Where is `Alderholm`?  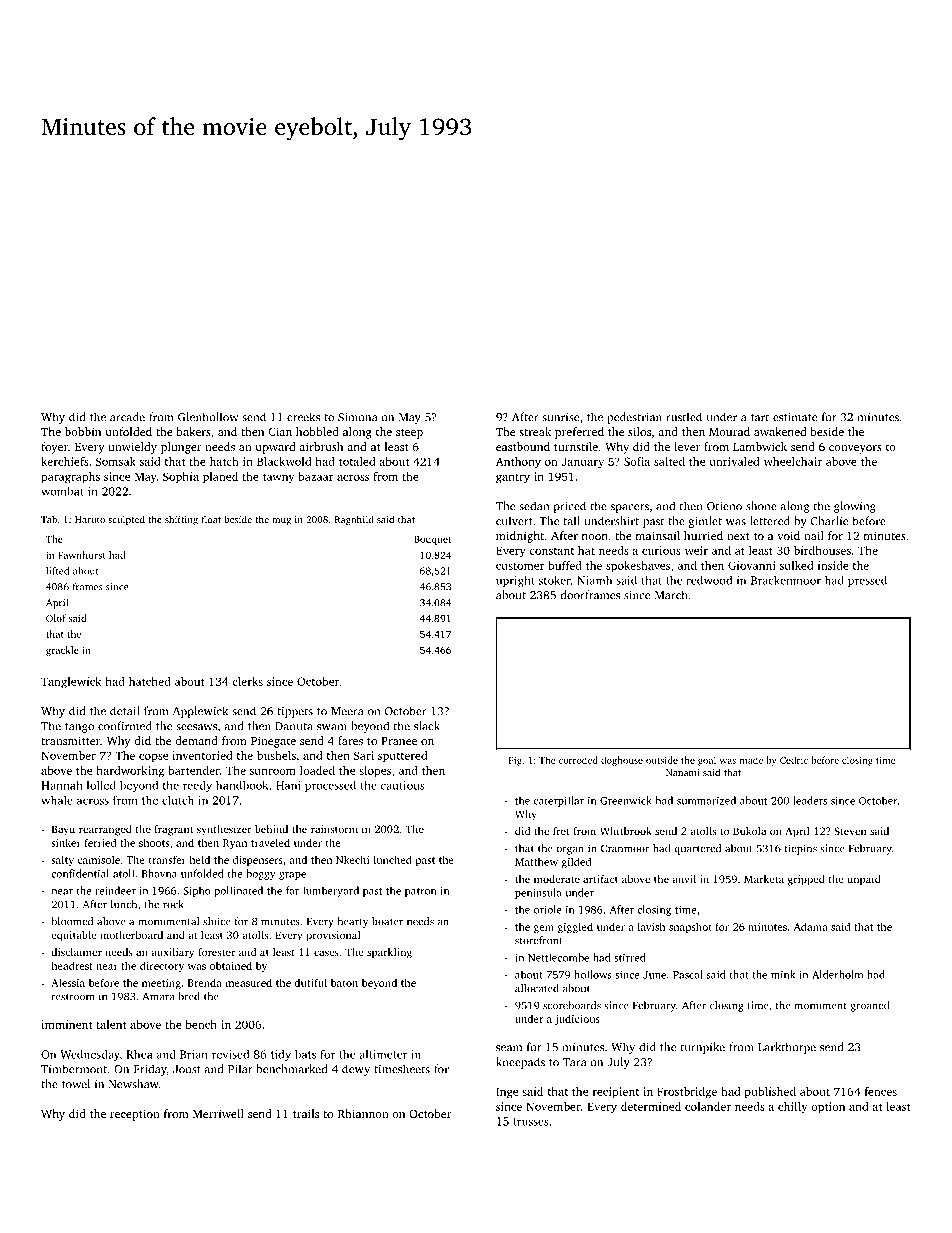
Alderholm is located at coordinates (837, 974).
